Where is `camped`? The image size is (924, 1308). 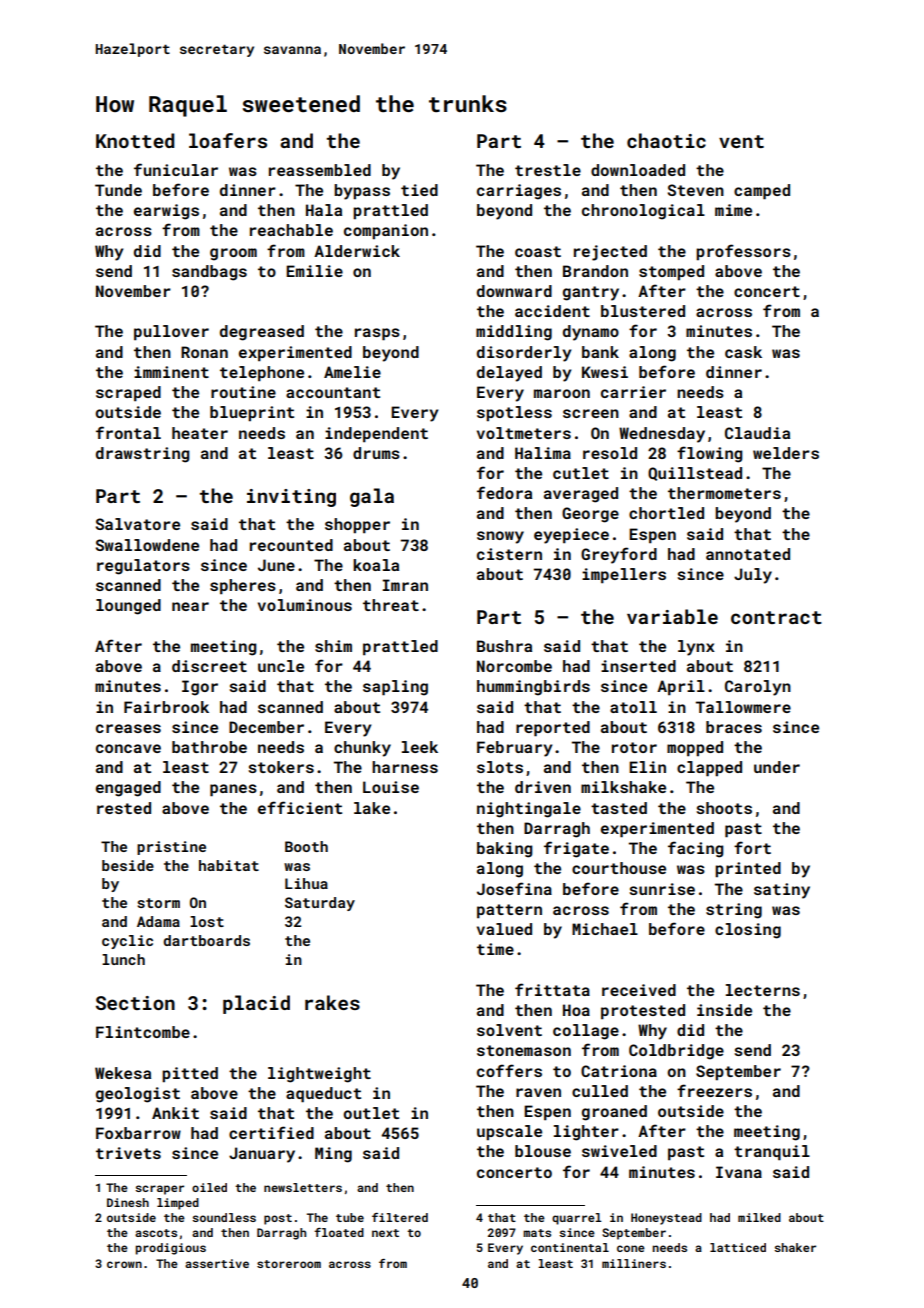
camped is located at coordinates (762, 192).
